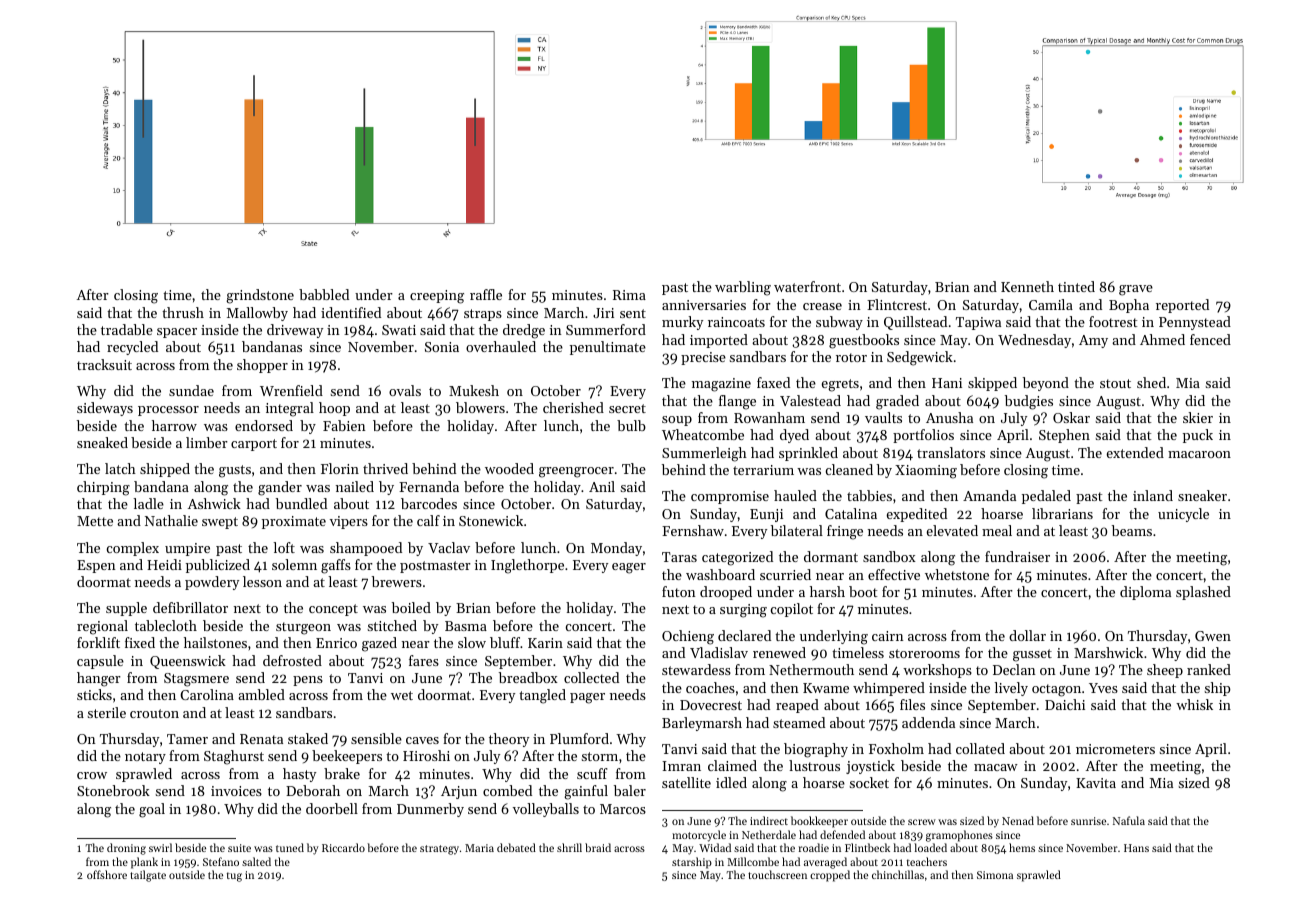 The image size is (1308, 924). Describe the element at coordinates (699, 836) in the screenshot. I see `motorcycle` at that location.
